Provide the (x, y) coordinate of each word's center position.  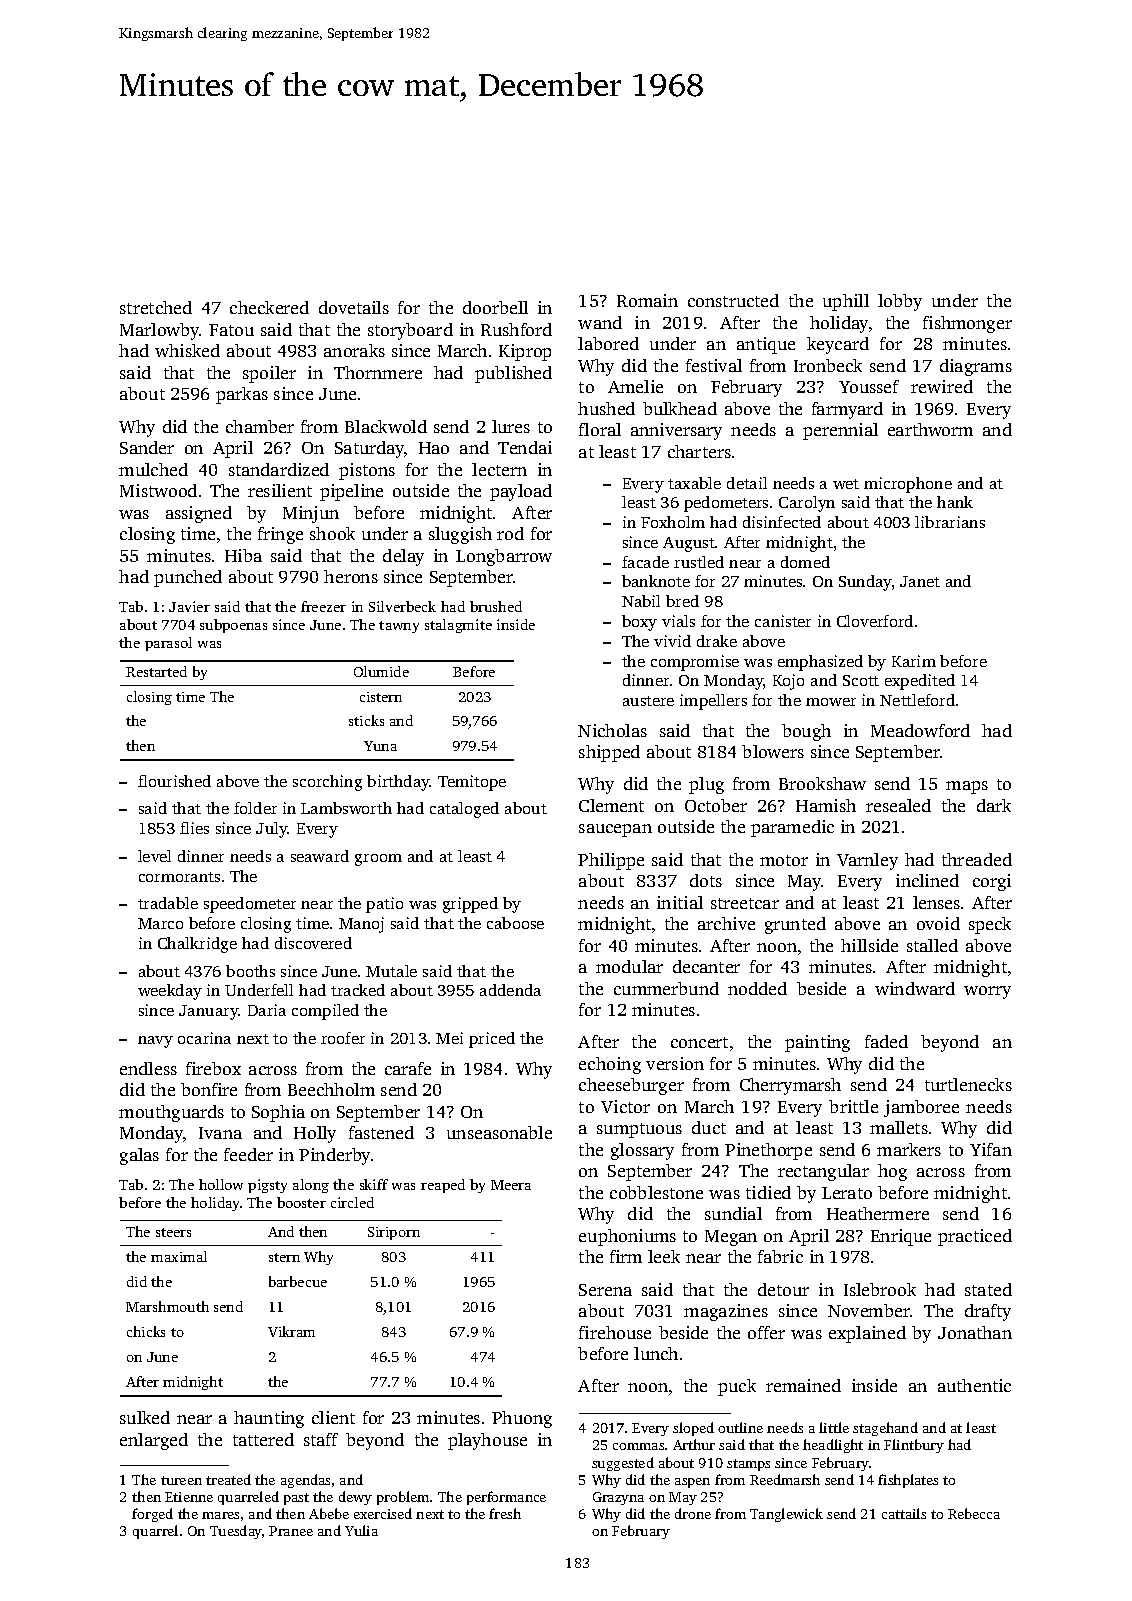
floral (600, 429)
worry (987, 992)
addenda (510, 990)
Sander (147, 447)
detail (747, 483)
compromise (695, 663)
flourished (174, 781)
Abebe (329, 1513)
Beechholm (331, 1089)
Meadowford (920, 730)
